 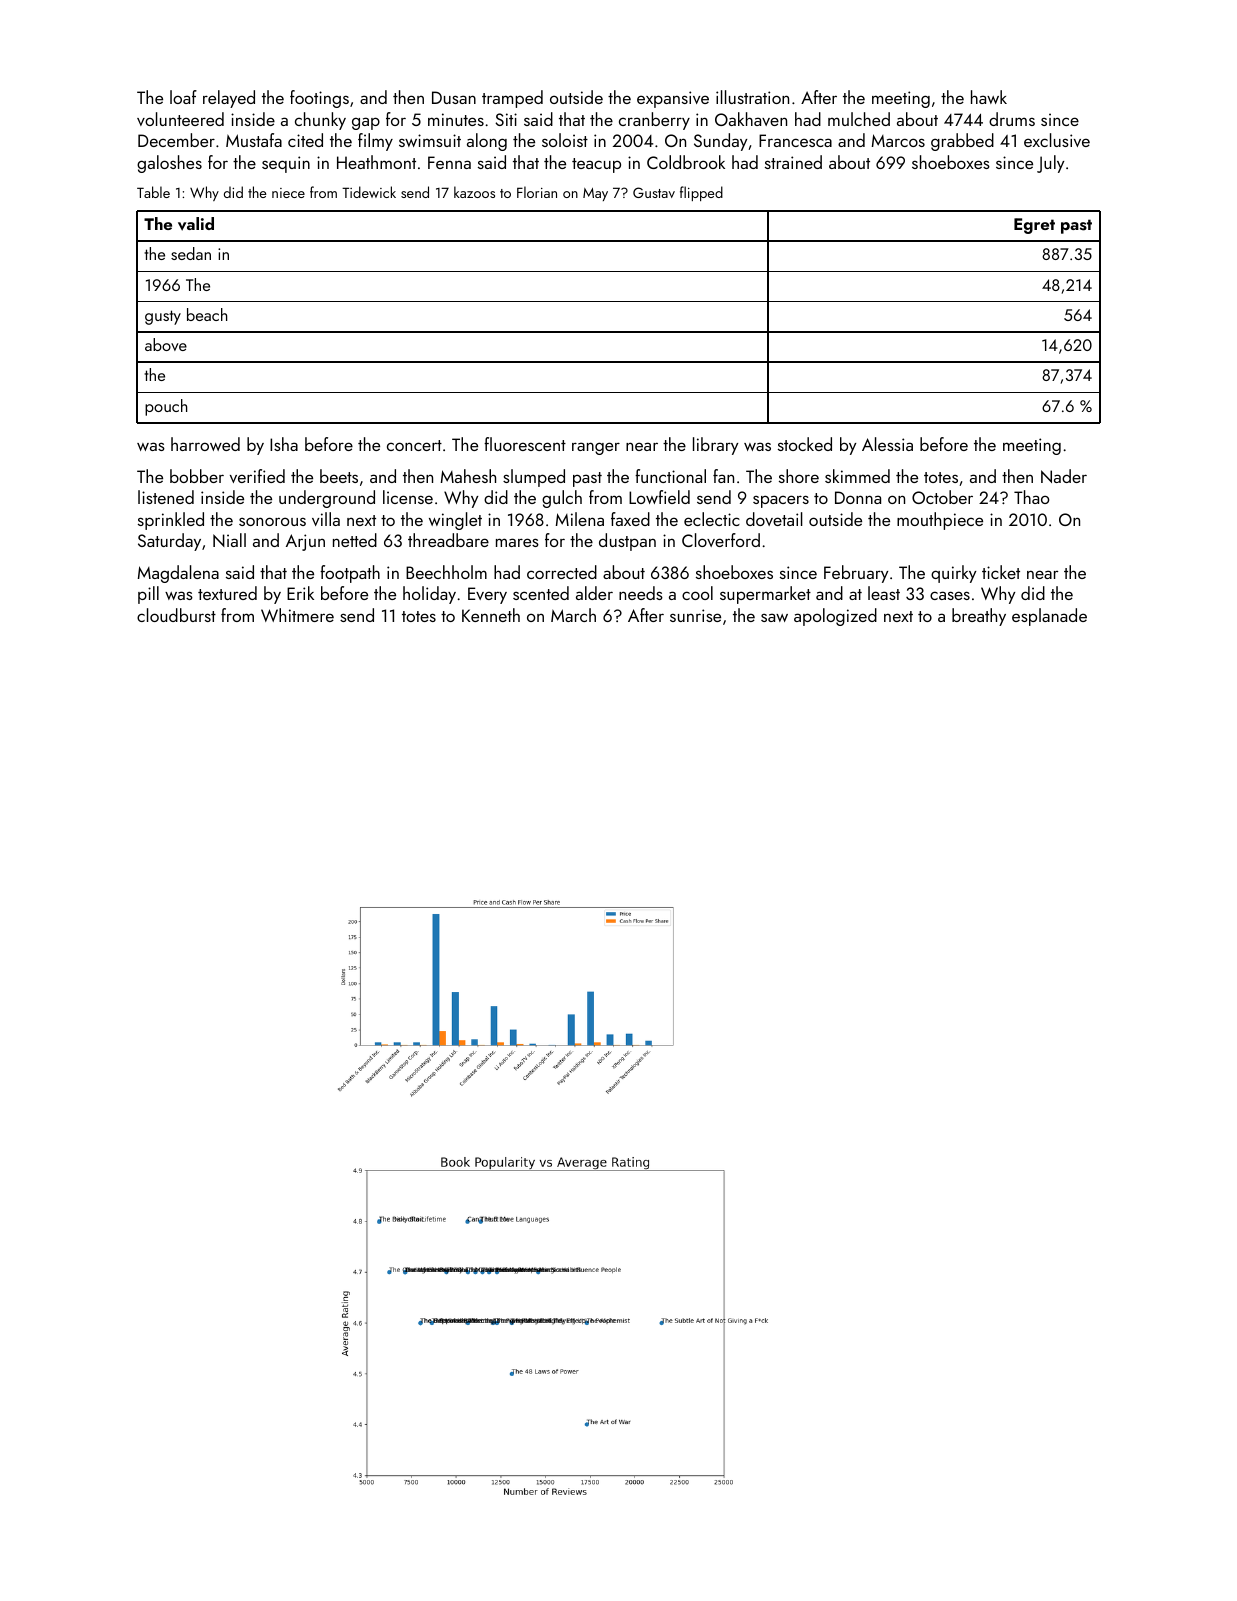 What do you see at coordinates (183, 97) in the screenshot?
I see `loaf` at bounding box center [183, 97].
